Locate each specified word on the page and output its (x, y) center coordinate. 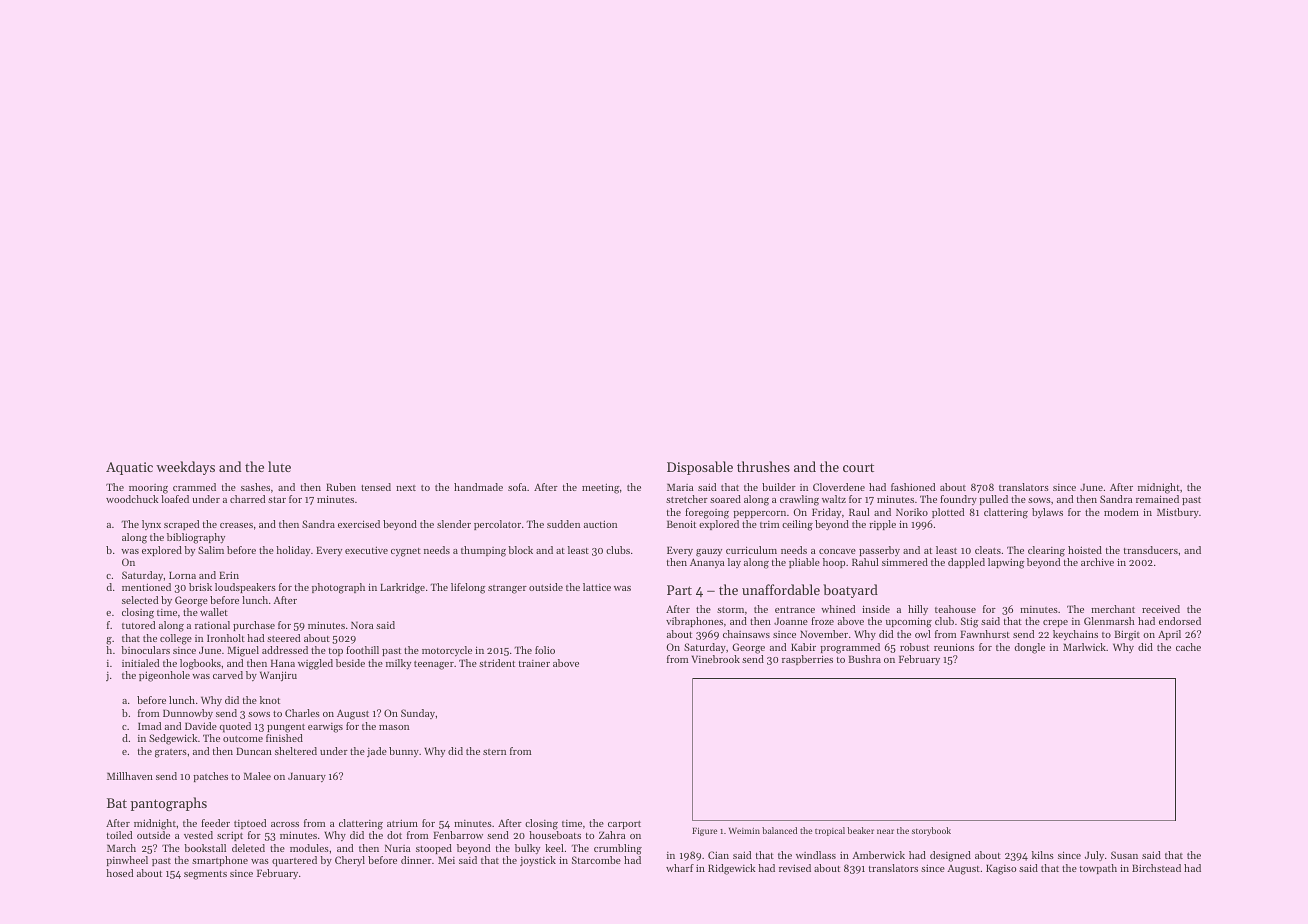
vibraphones (694, 622)
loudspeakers (245, 588)
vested (198, 835)
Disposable (700, 468)
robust (914, 647)
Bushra (864, 659)
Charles (302, 713)
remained (1157, 499)
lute (279, 466)
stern (494, 752)
